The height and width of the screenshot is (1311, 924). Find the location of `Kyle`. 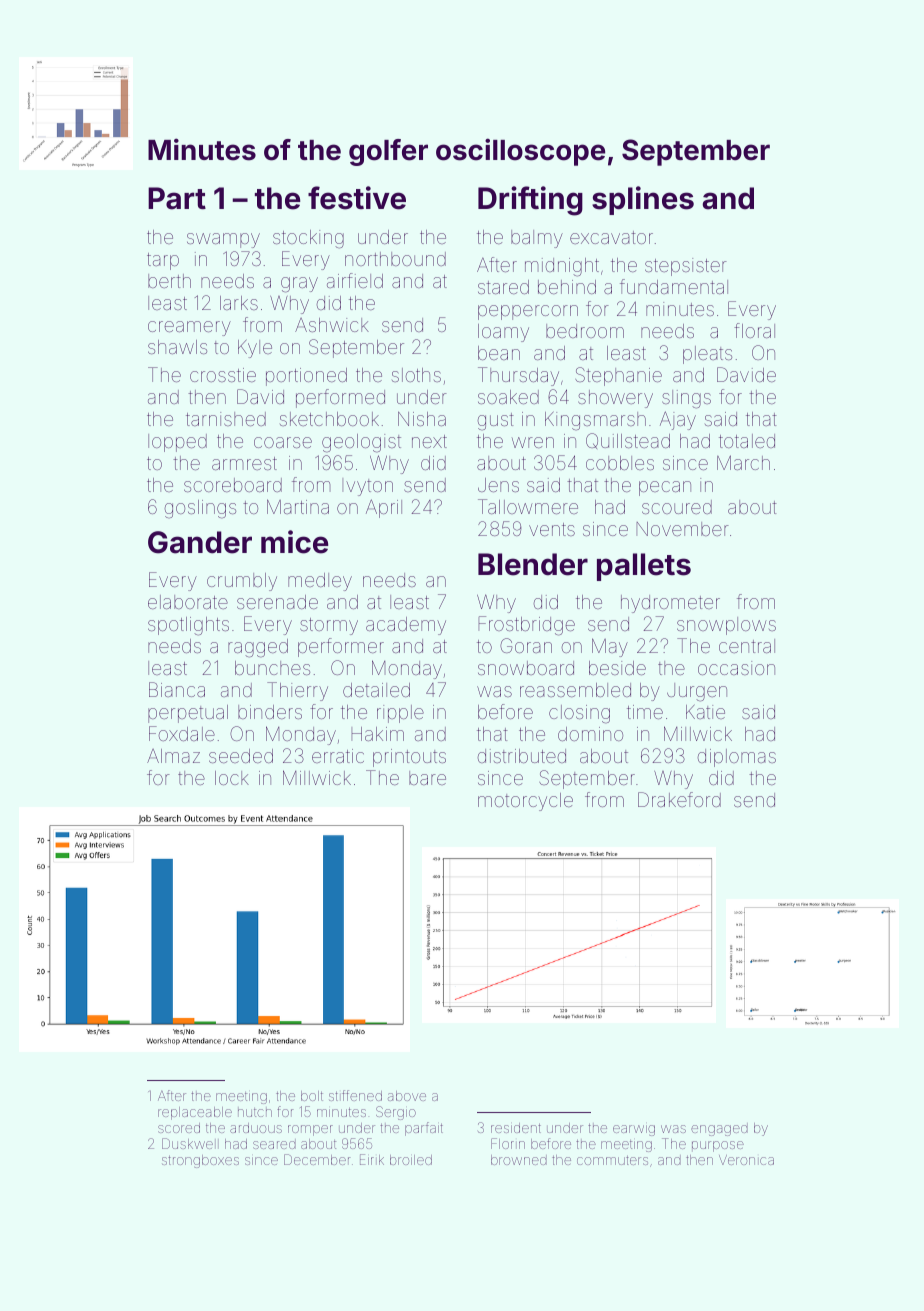

Kyle is located at coordinates (255, 348).
